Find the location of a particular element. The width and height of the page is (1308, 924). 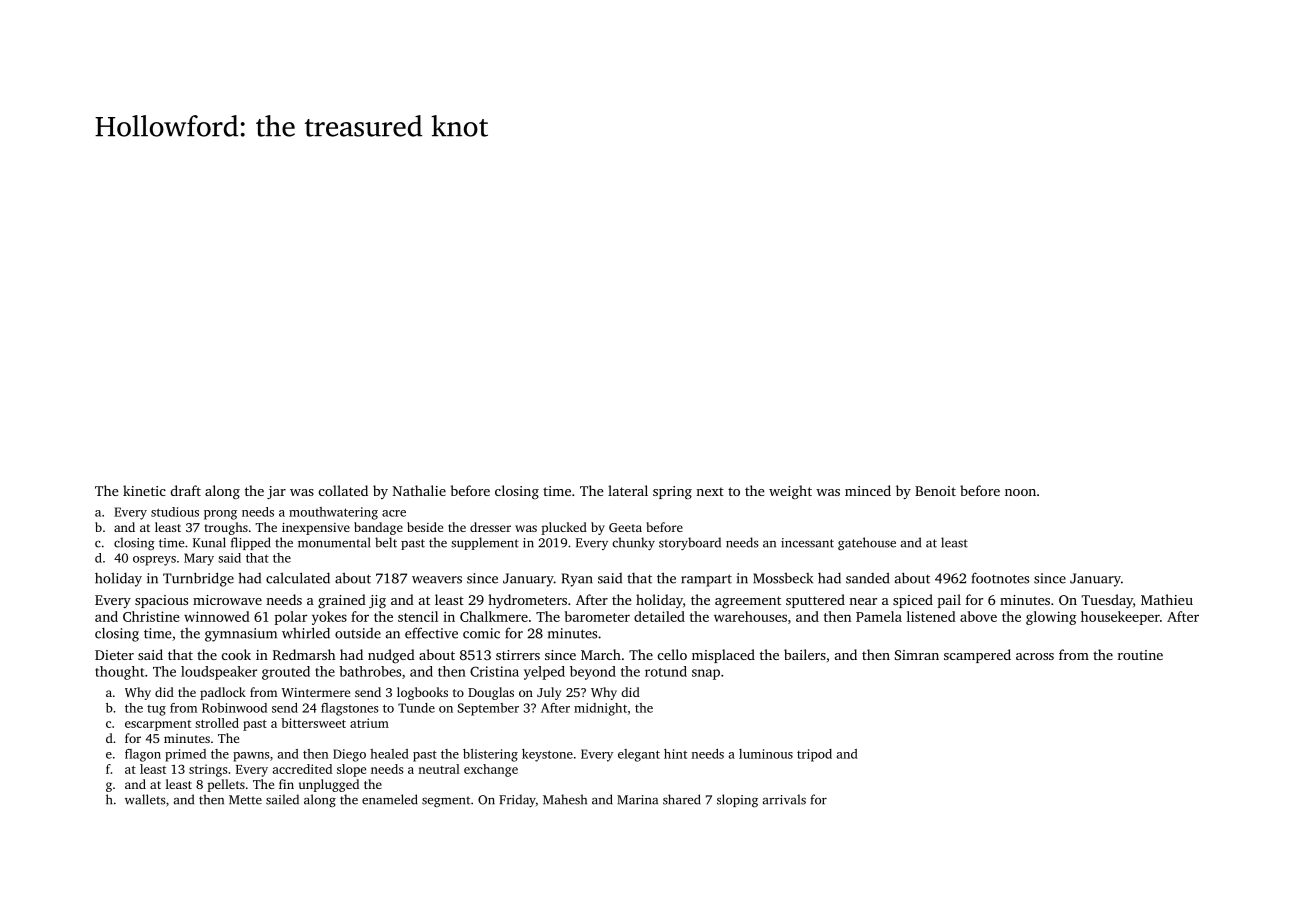

comic is located at coordinates (481, 633).
